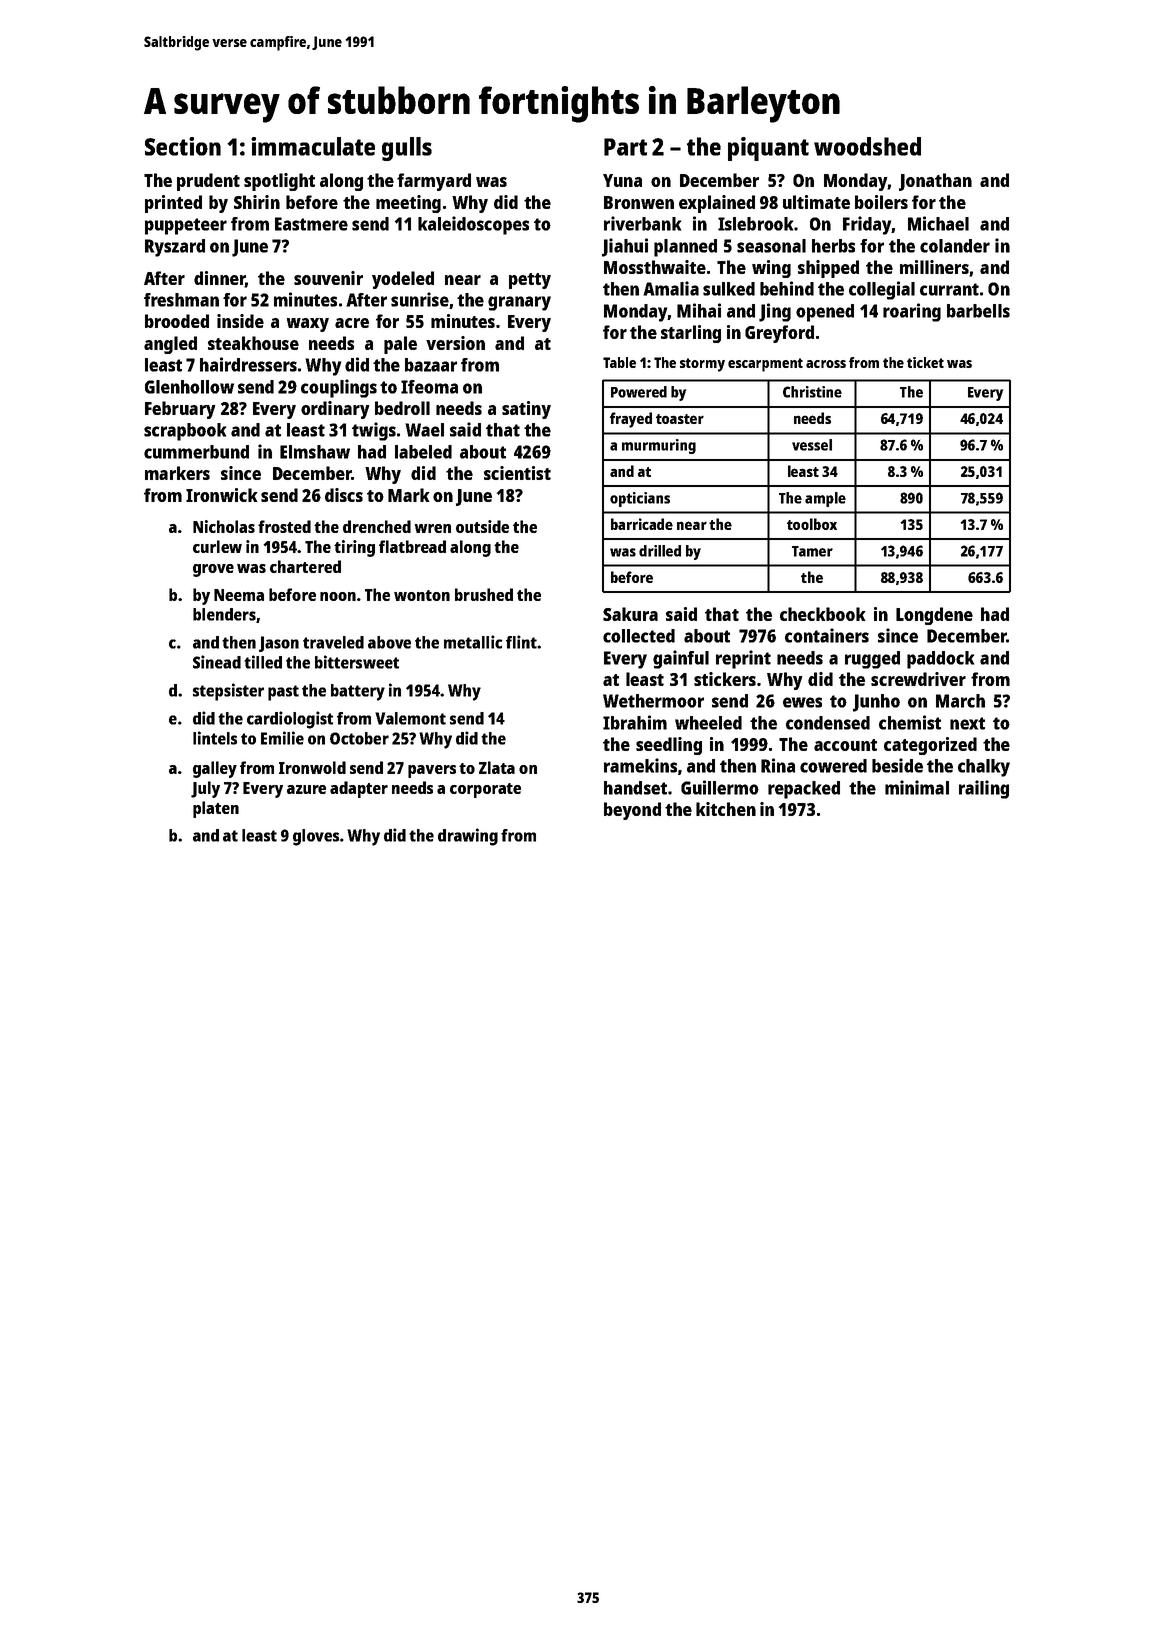 This page has width=1154, height=1632. Describe the element at coordinates (215, 769) in the page. I see `galley` at that location.
